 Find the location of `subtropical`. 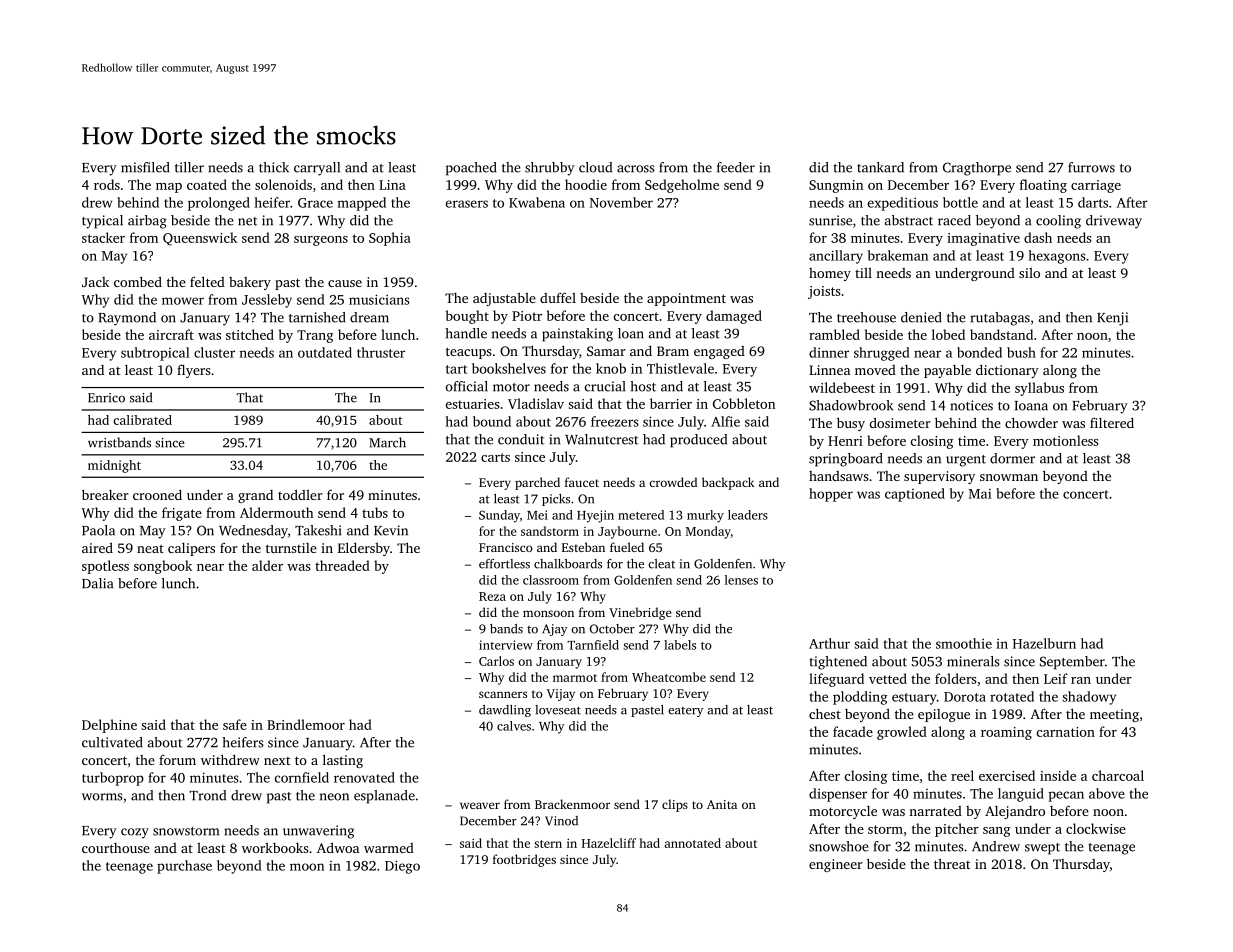

subtropical is located at coordinates (155, 354).
